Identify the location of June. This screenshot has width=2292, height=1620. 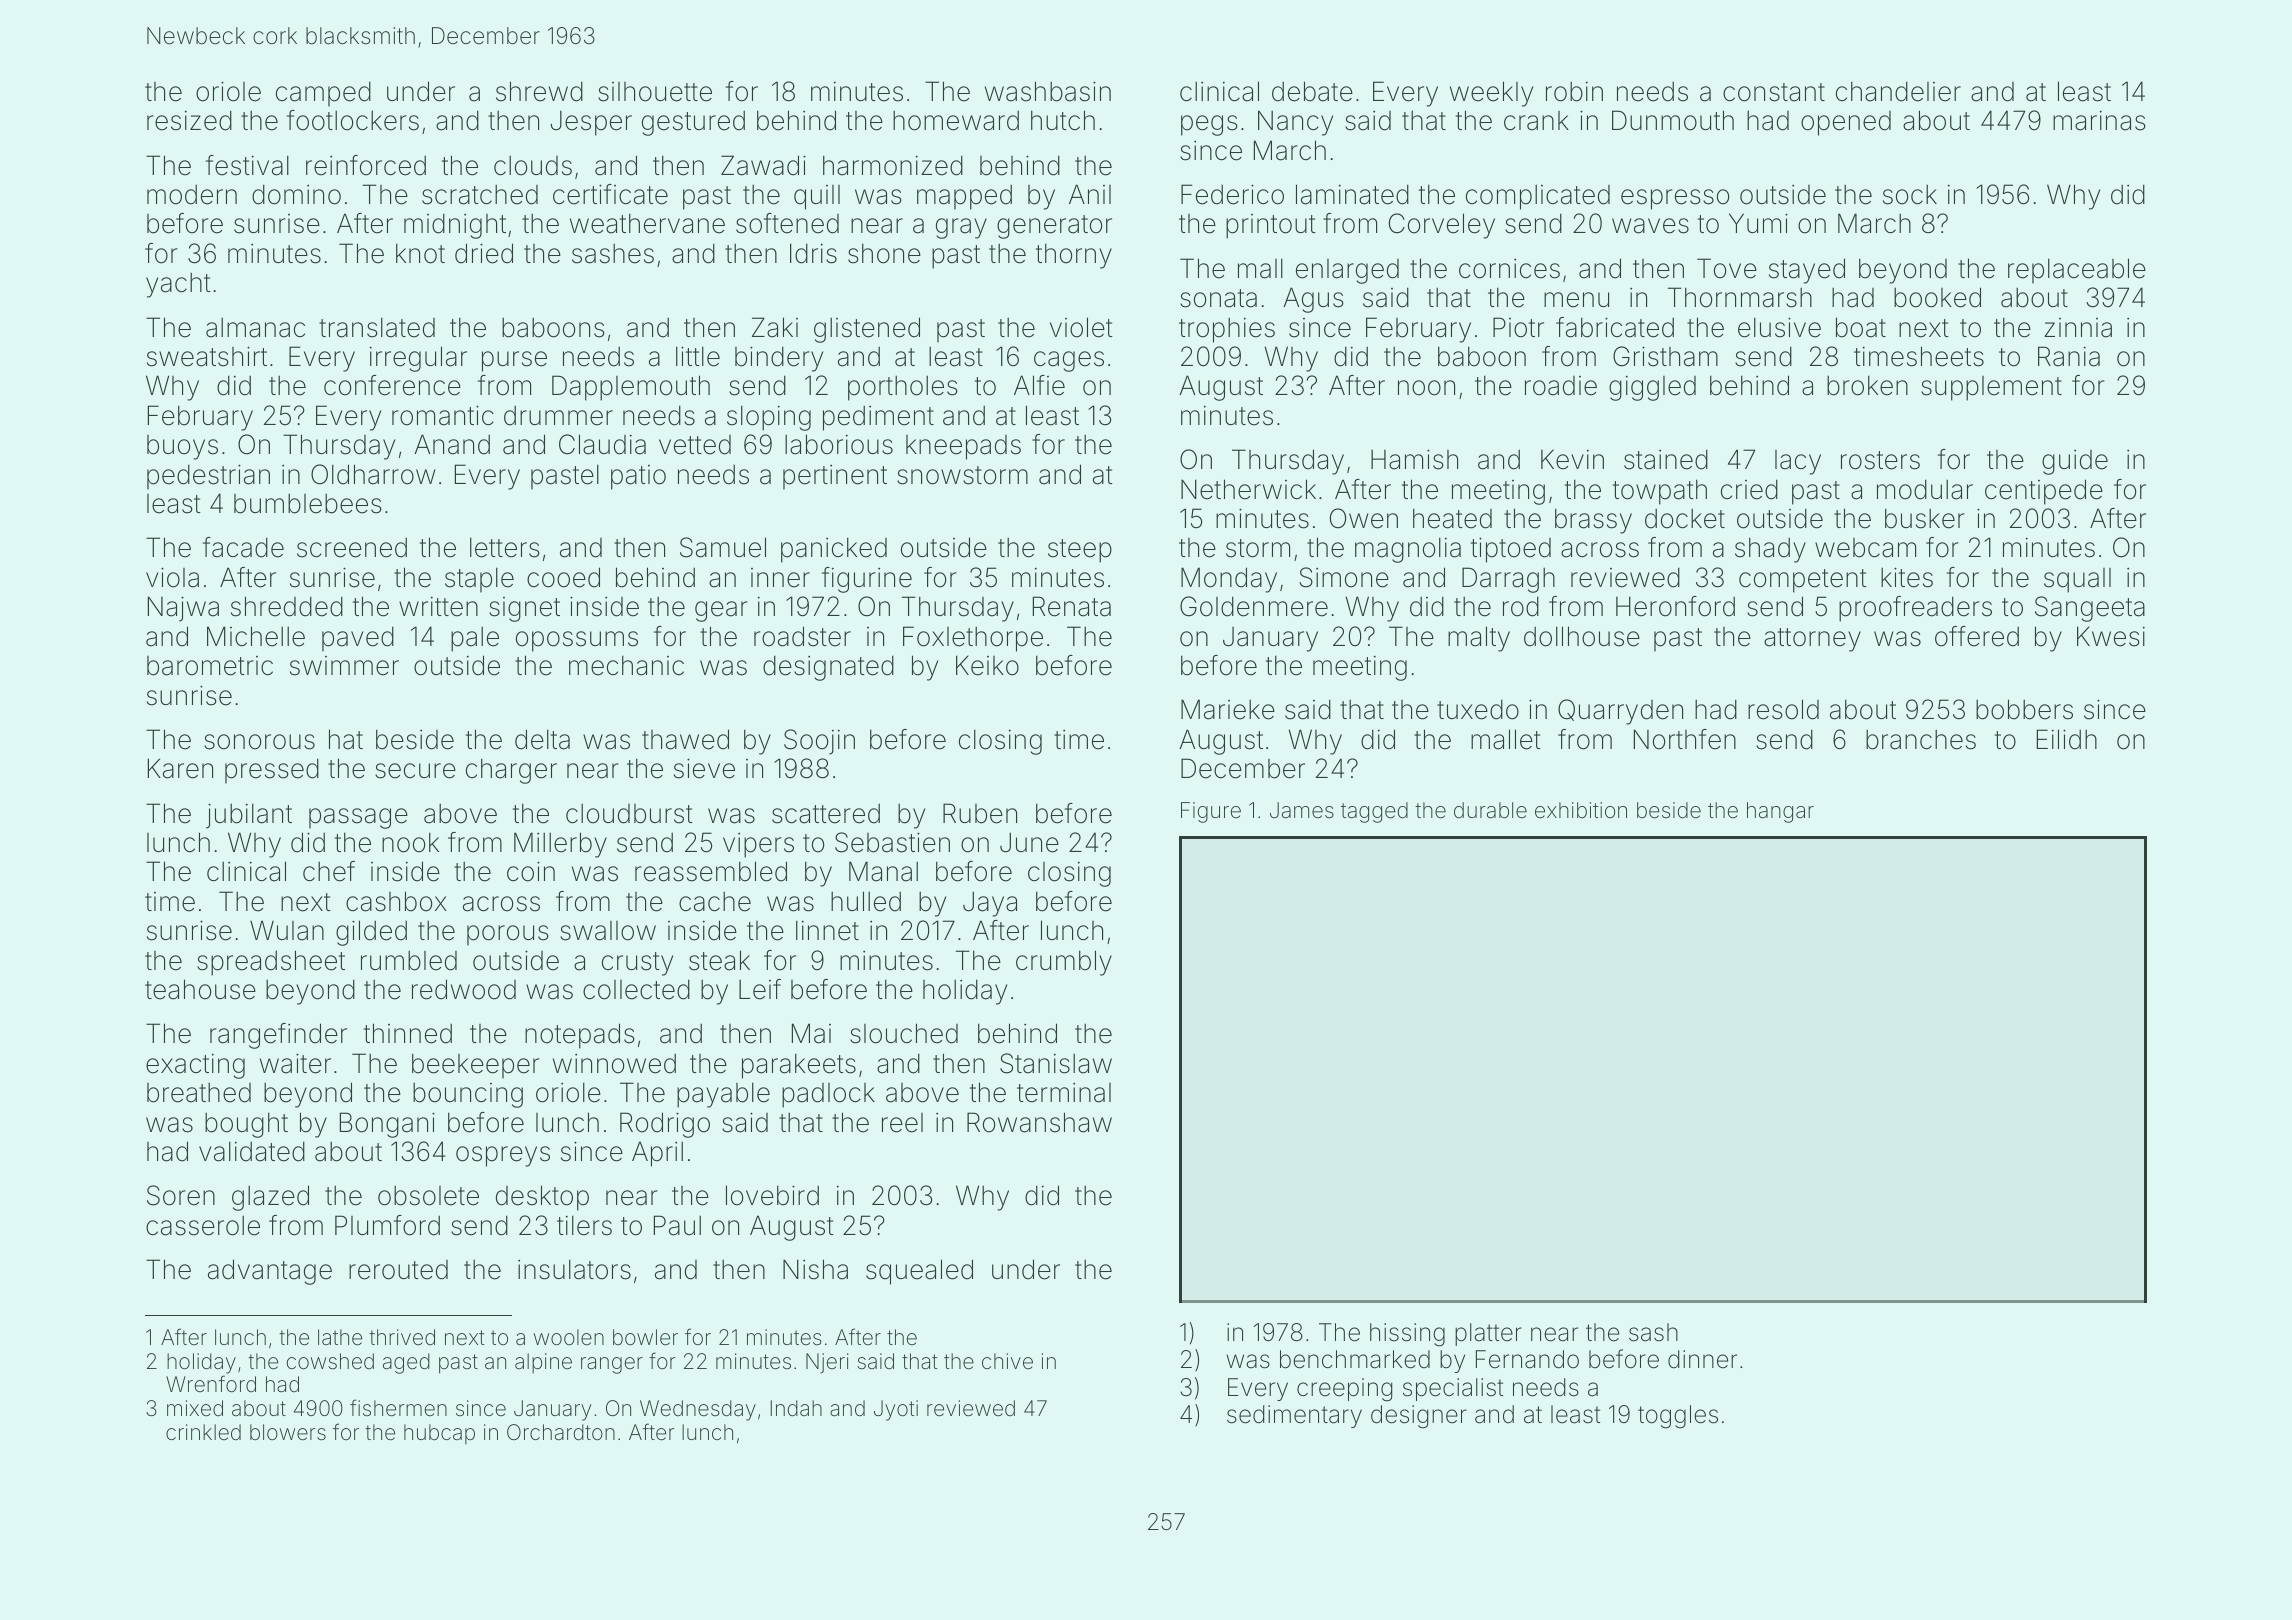
(1029, 842).
